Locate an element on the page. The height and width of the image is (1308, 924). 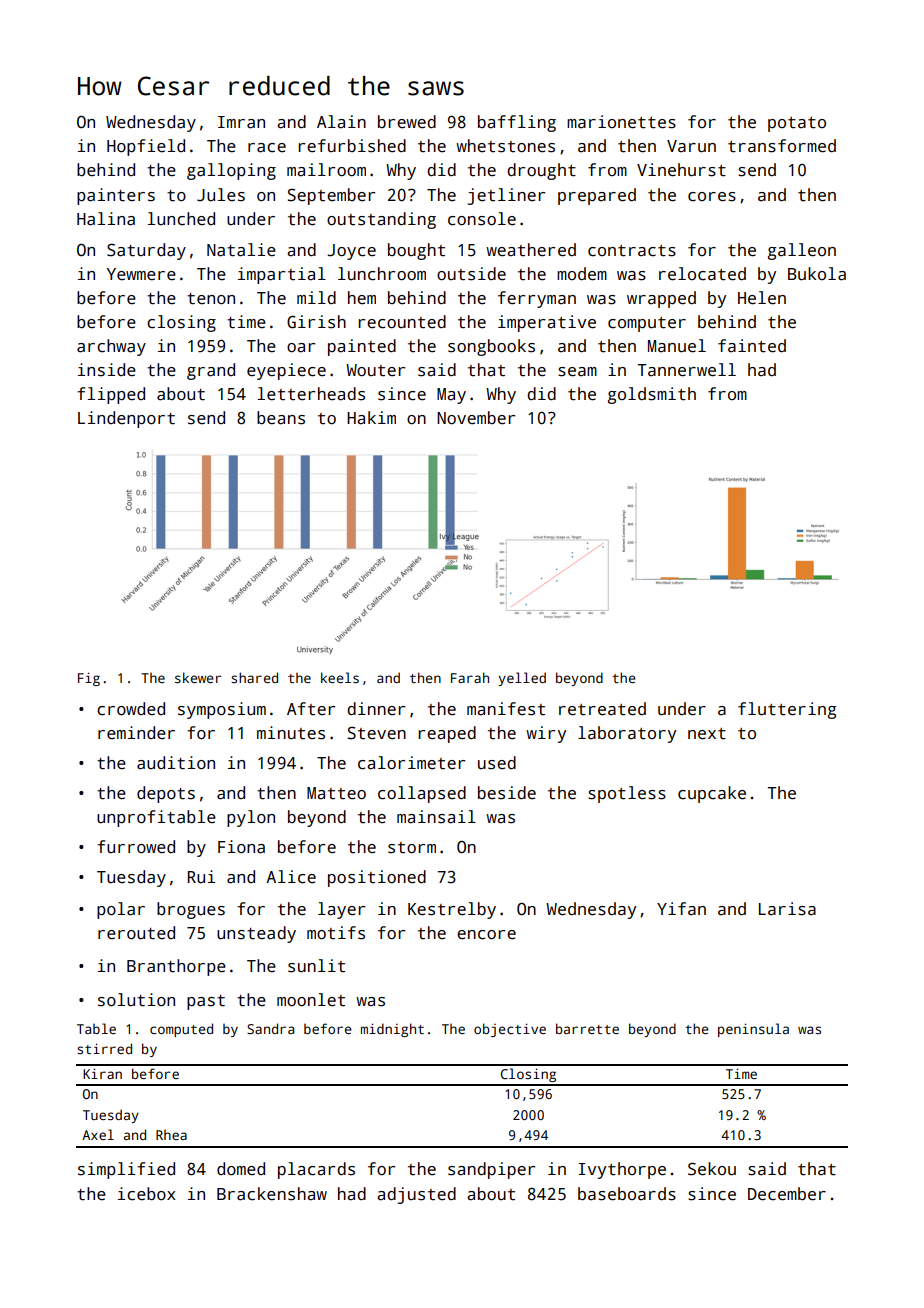
pylon is located at coordinates (251, 818).
